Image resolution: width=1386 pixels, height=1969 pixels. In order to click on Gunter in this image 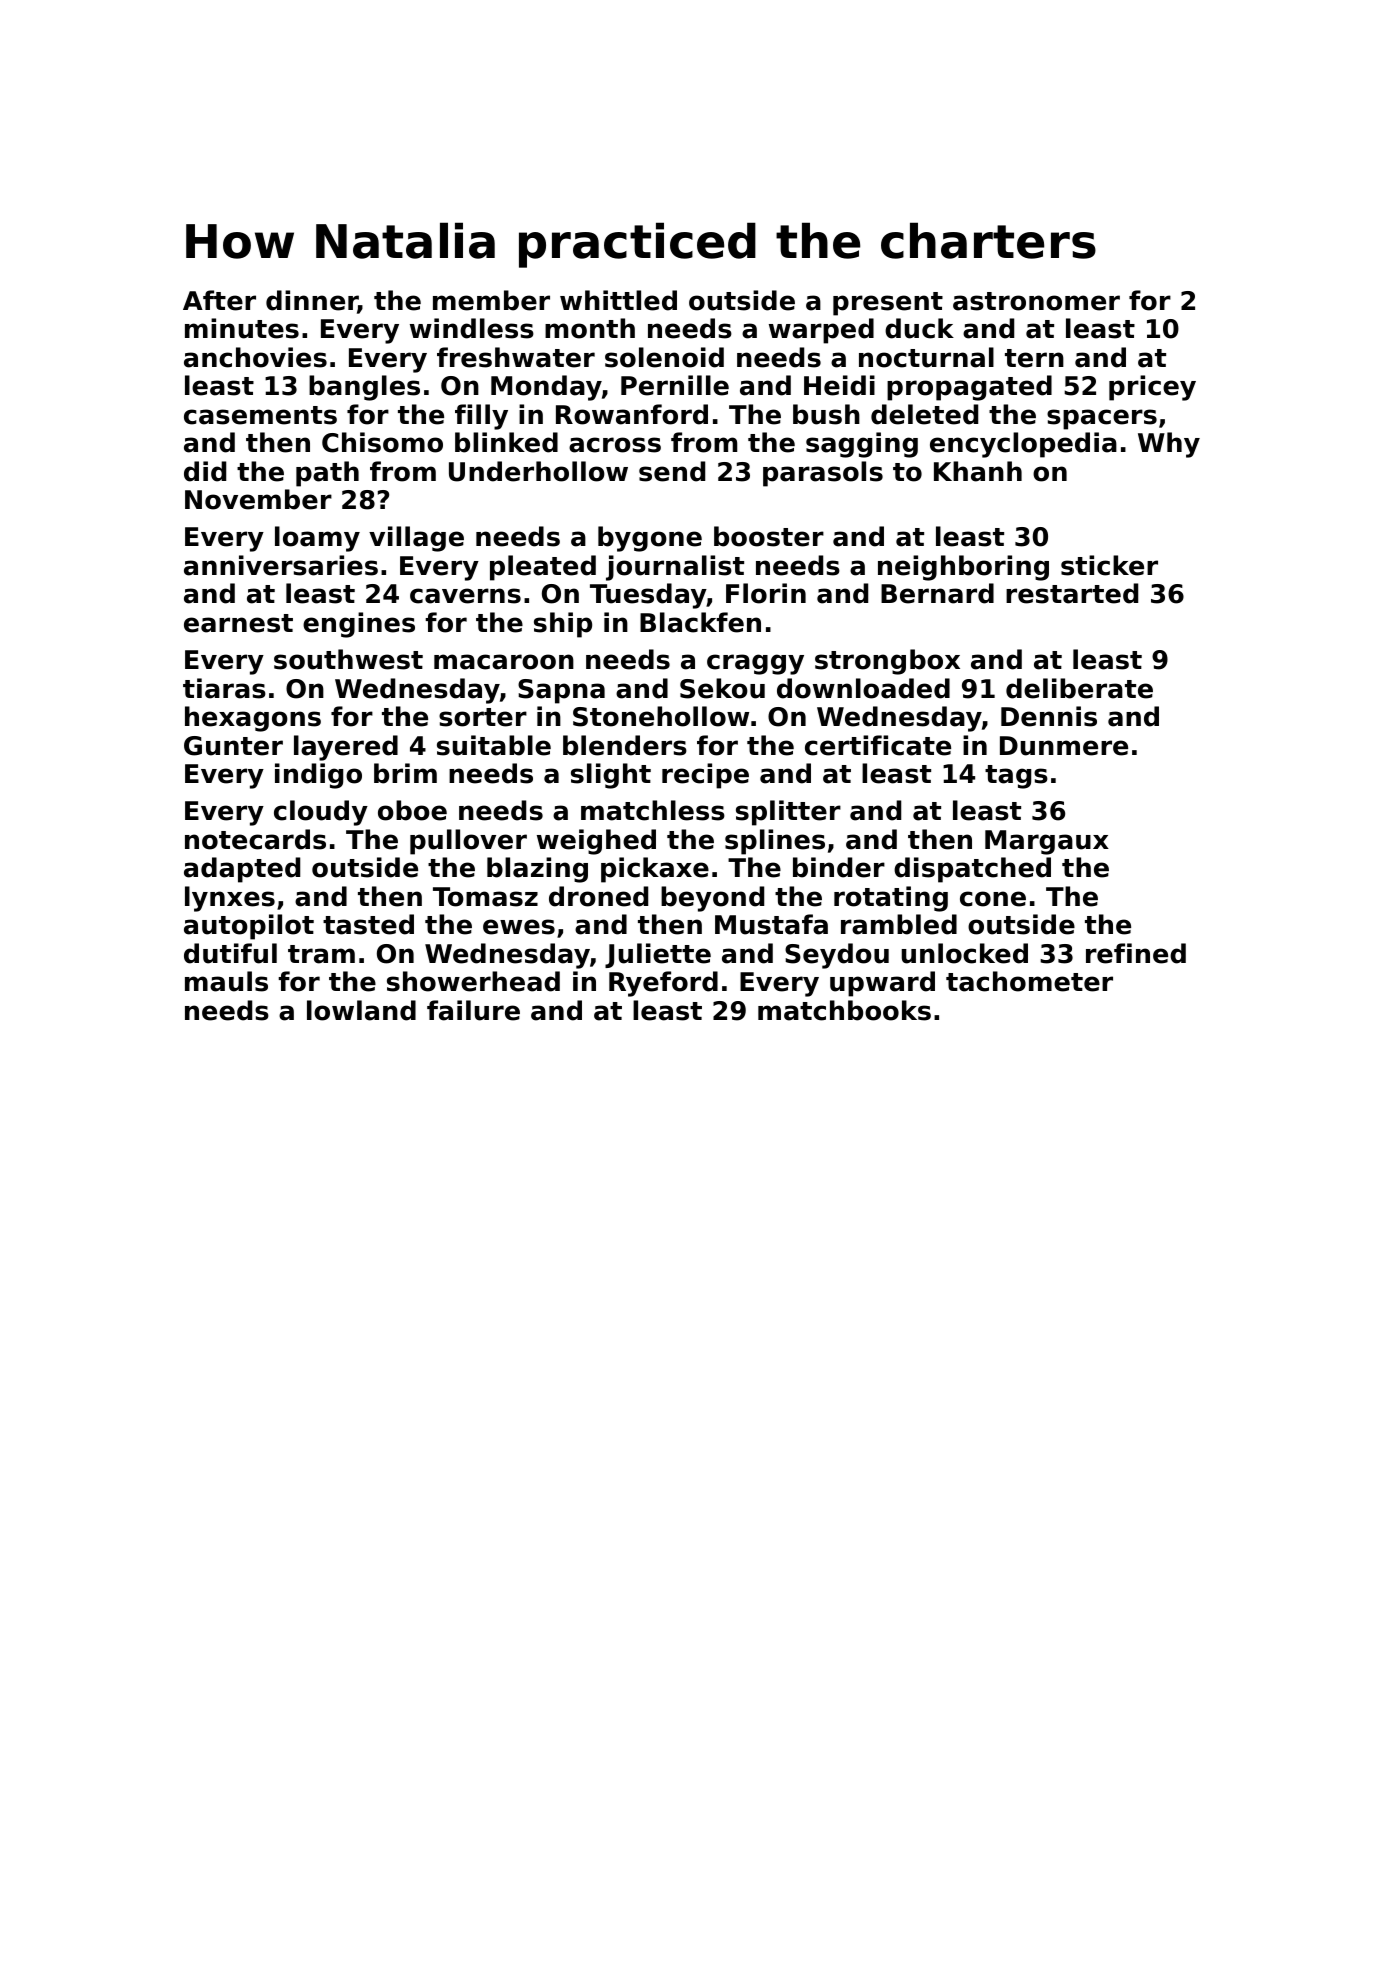, I will do `click(233, 746)`.
